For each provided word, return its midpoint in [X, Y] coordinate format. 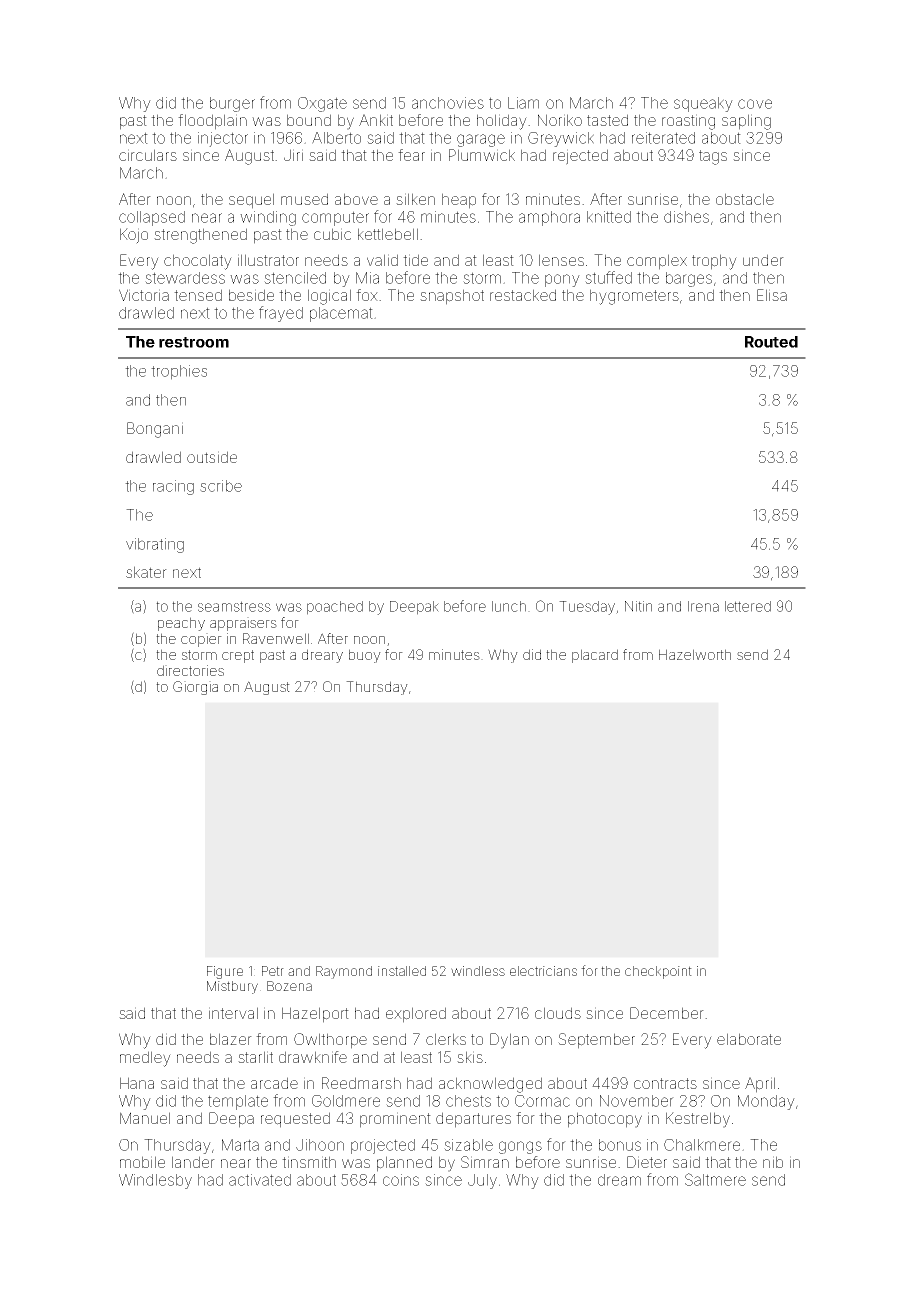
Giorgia [195, 688]
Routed [771, 342]
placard [595, 656]
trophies [179, 372]
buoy [365, 656]
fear [411, 155]
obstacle [745, 199]
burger [232, 104]
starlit [255, 1057]
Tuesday [587, 608]
